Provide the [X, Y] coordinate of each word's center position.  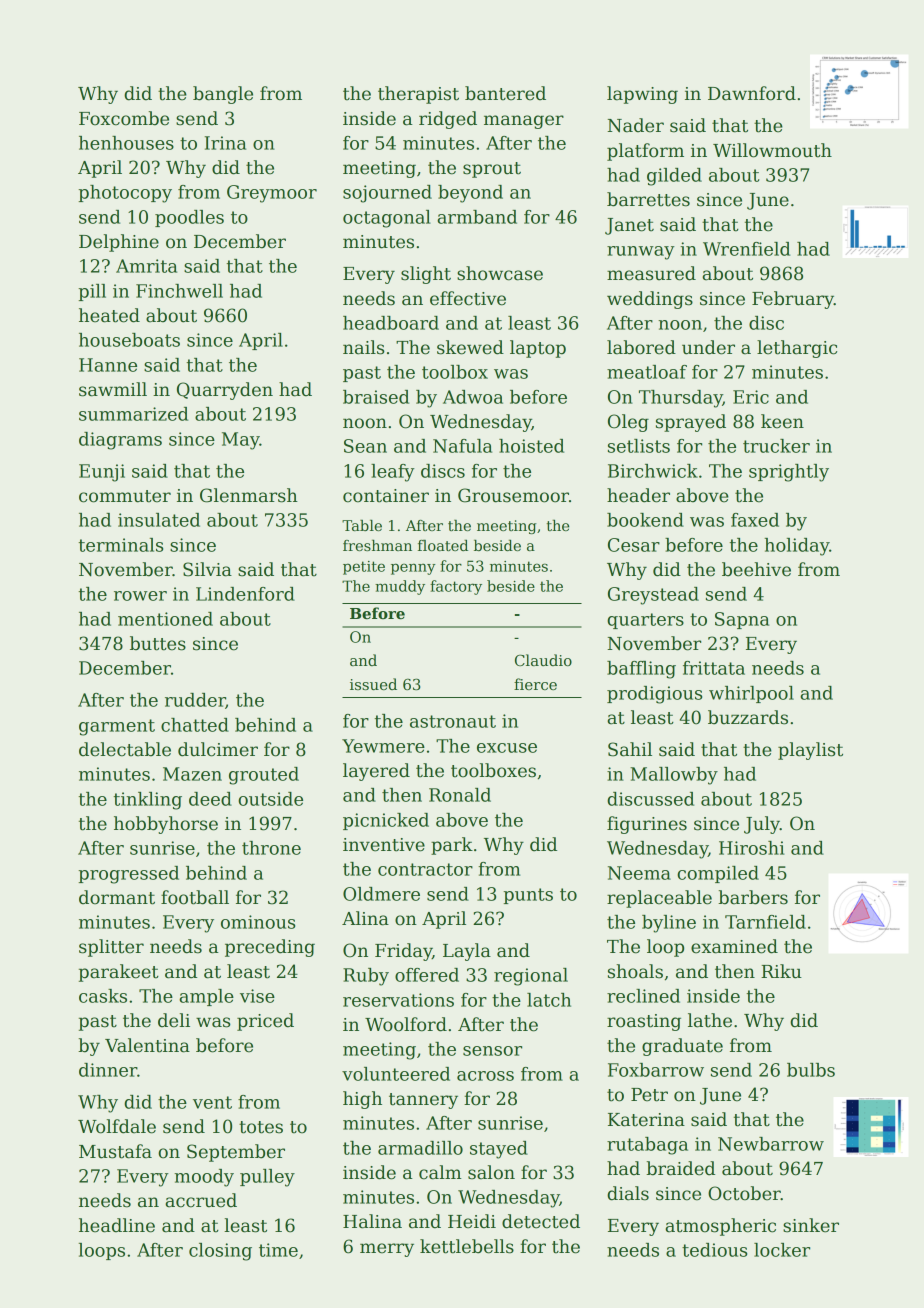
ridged [448, 120]
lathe [710, 1020]
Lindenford [245, 594]
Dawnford [752, 93]
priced [265, 1022]
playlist [810, 751]
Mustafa [115, 1151]
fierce [535, 684]
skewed [470, 347]
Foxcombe [124, 118]
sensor [492, 1051]
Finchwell [179, 291]
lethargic [797, 349]
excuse [507, 748]
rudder [195, 701]
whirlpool [751, 694]
